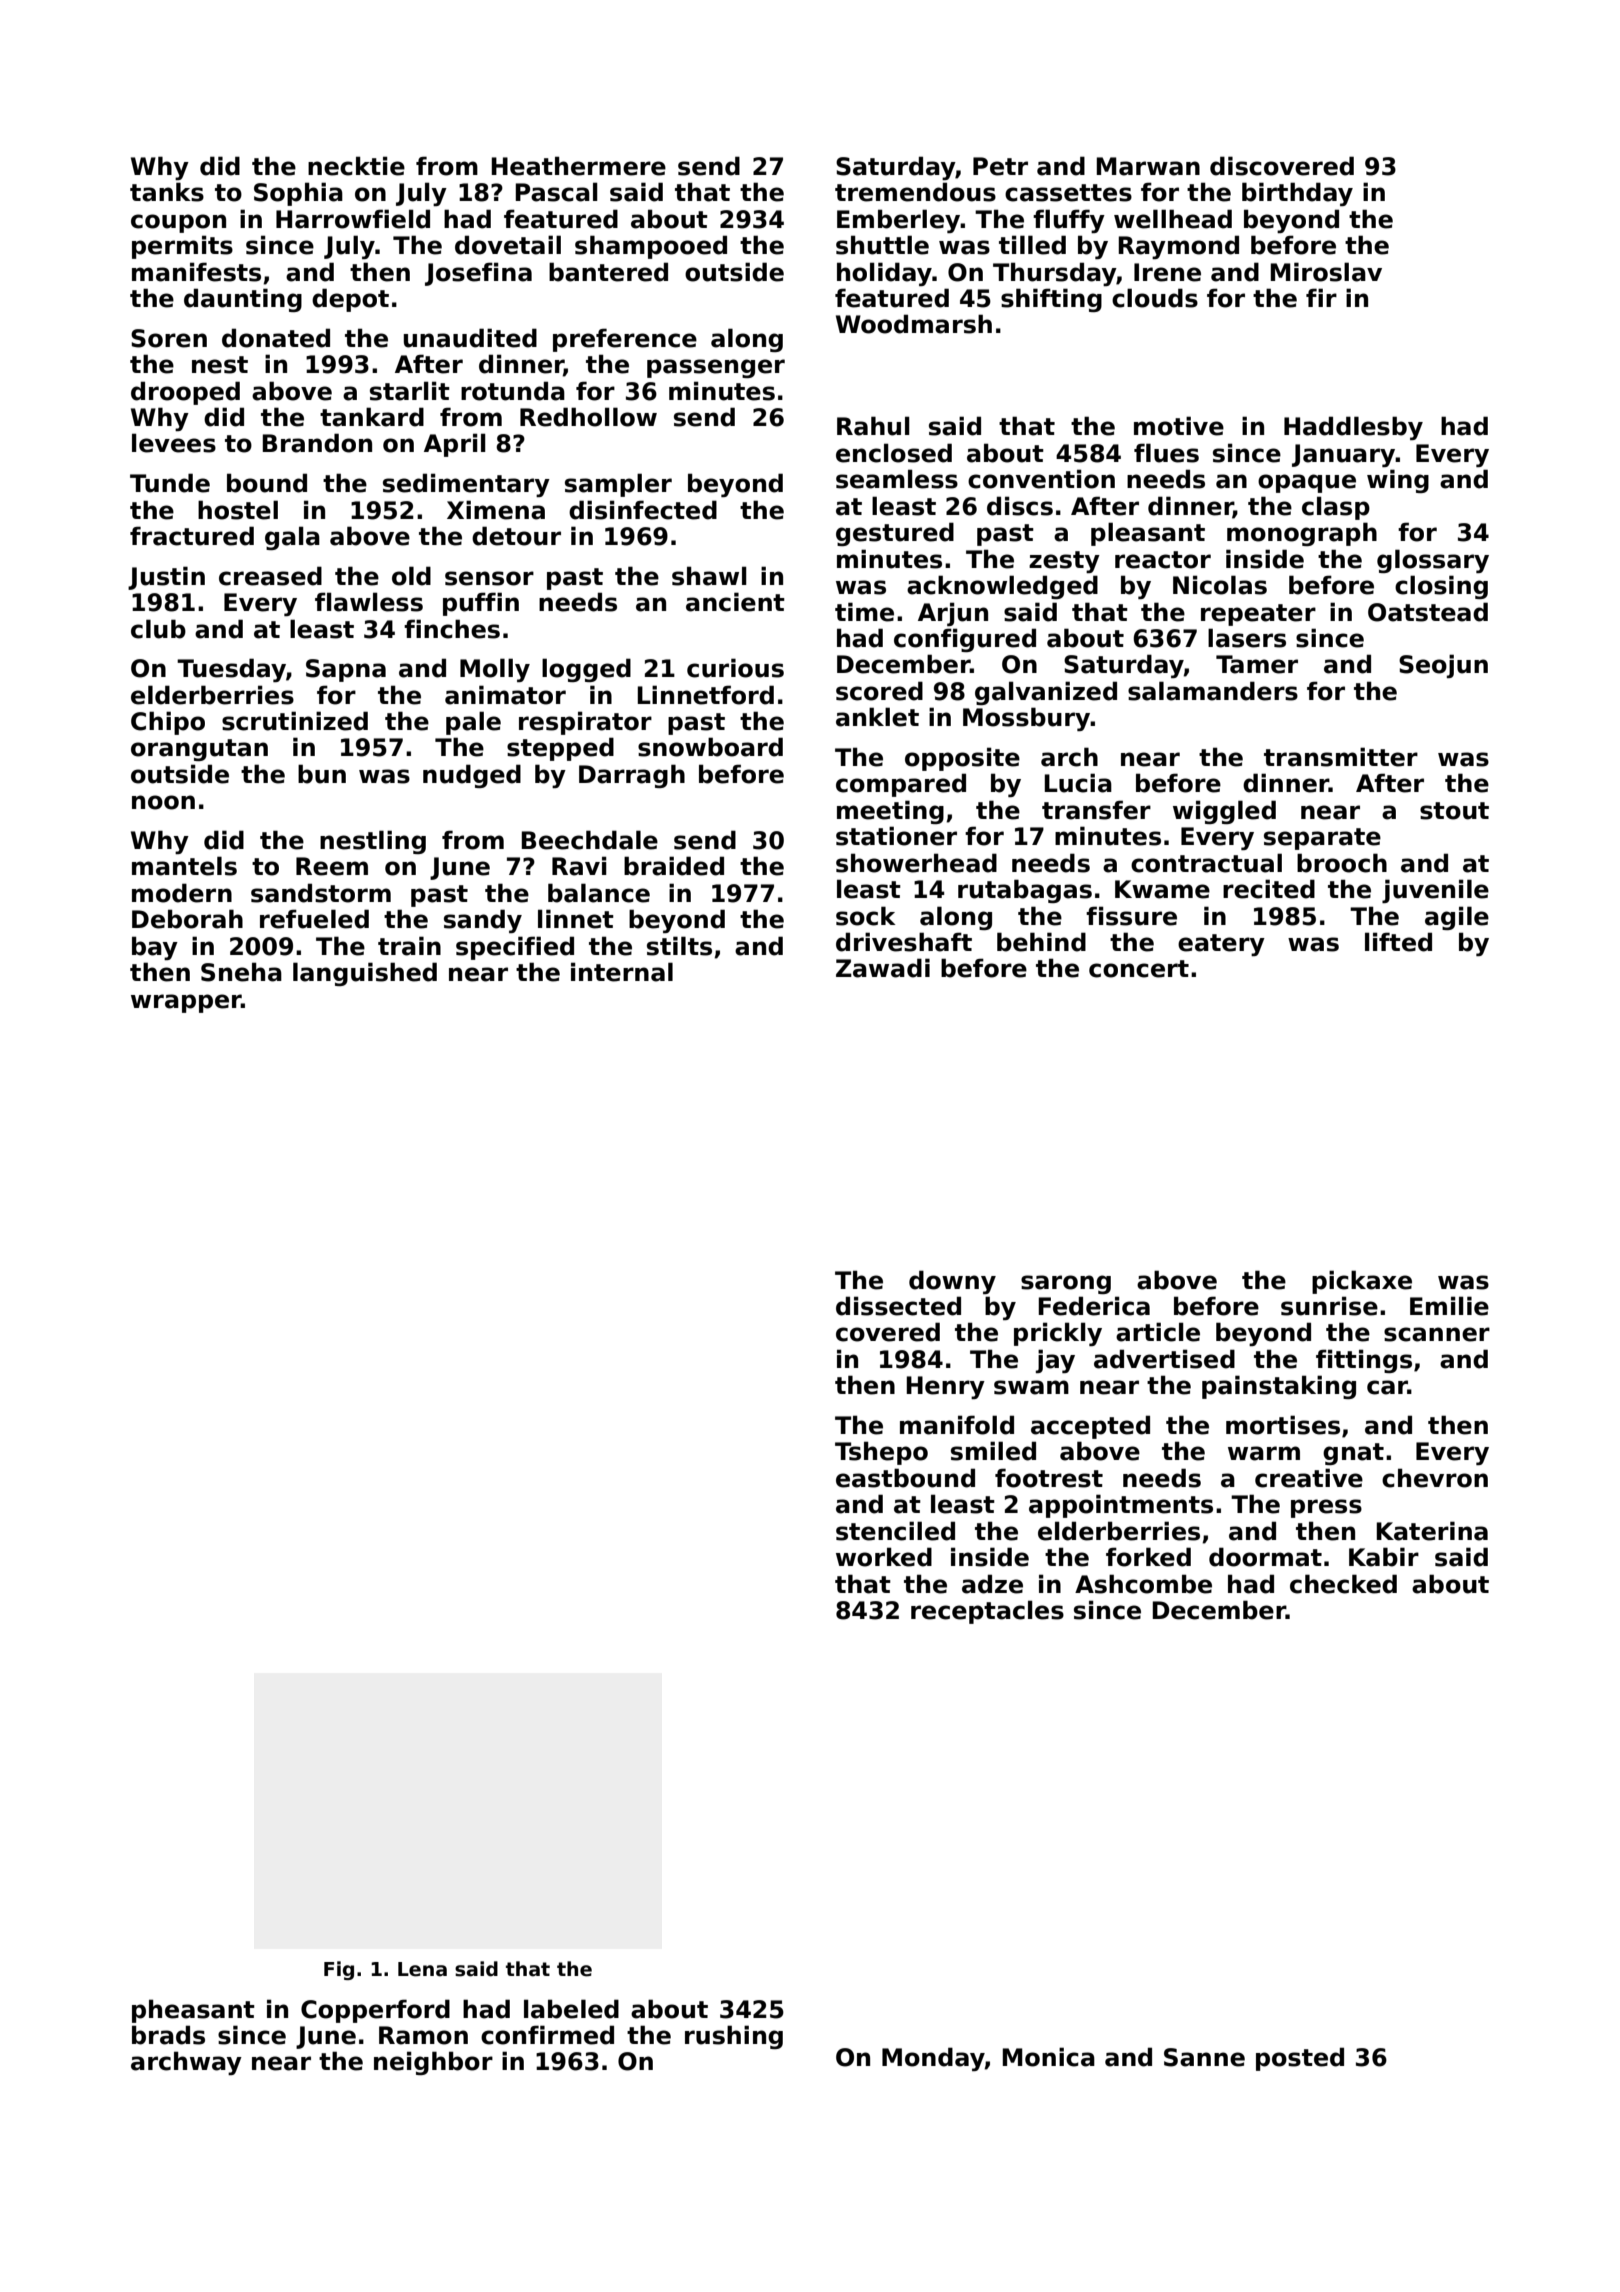  I want to click on Tshepo, so click(881, 1453).
